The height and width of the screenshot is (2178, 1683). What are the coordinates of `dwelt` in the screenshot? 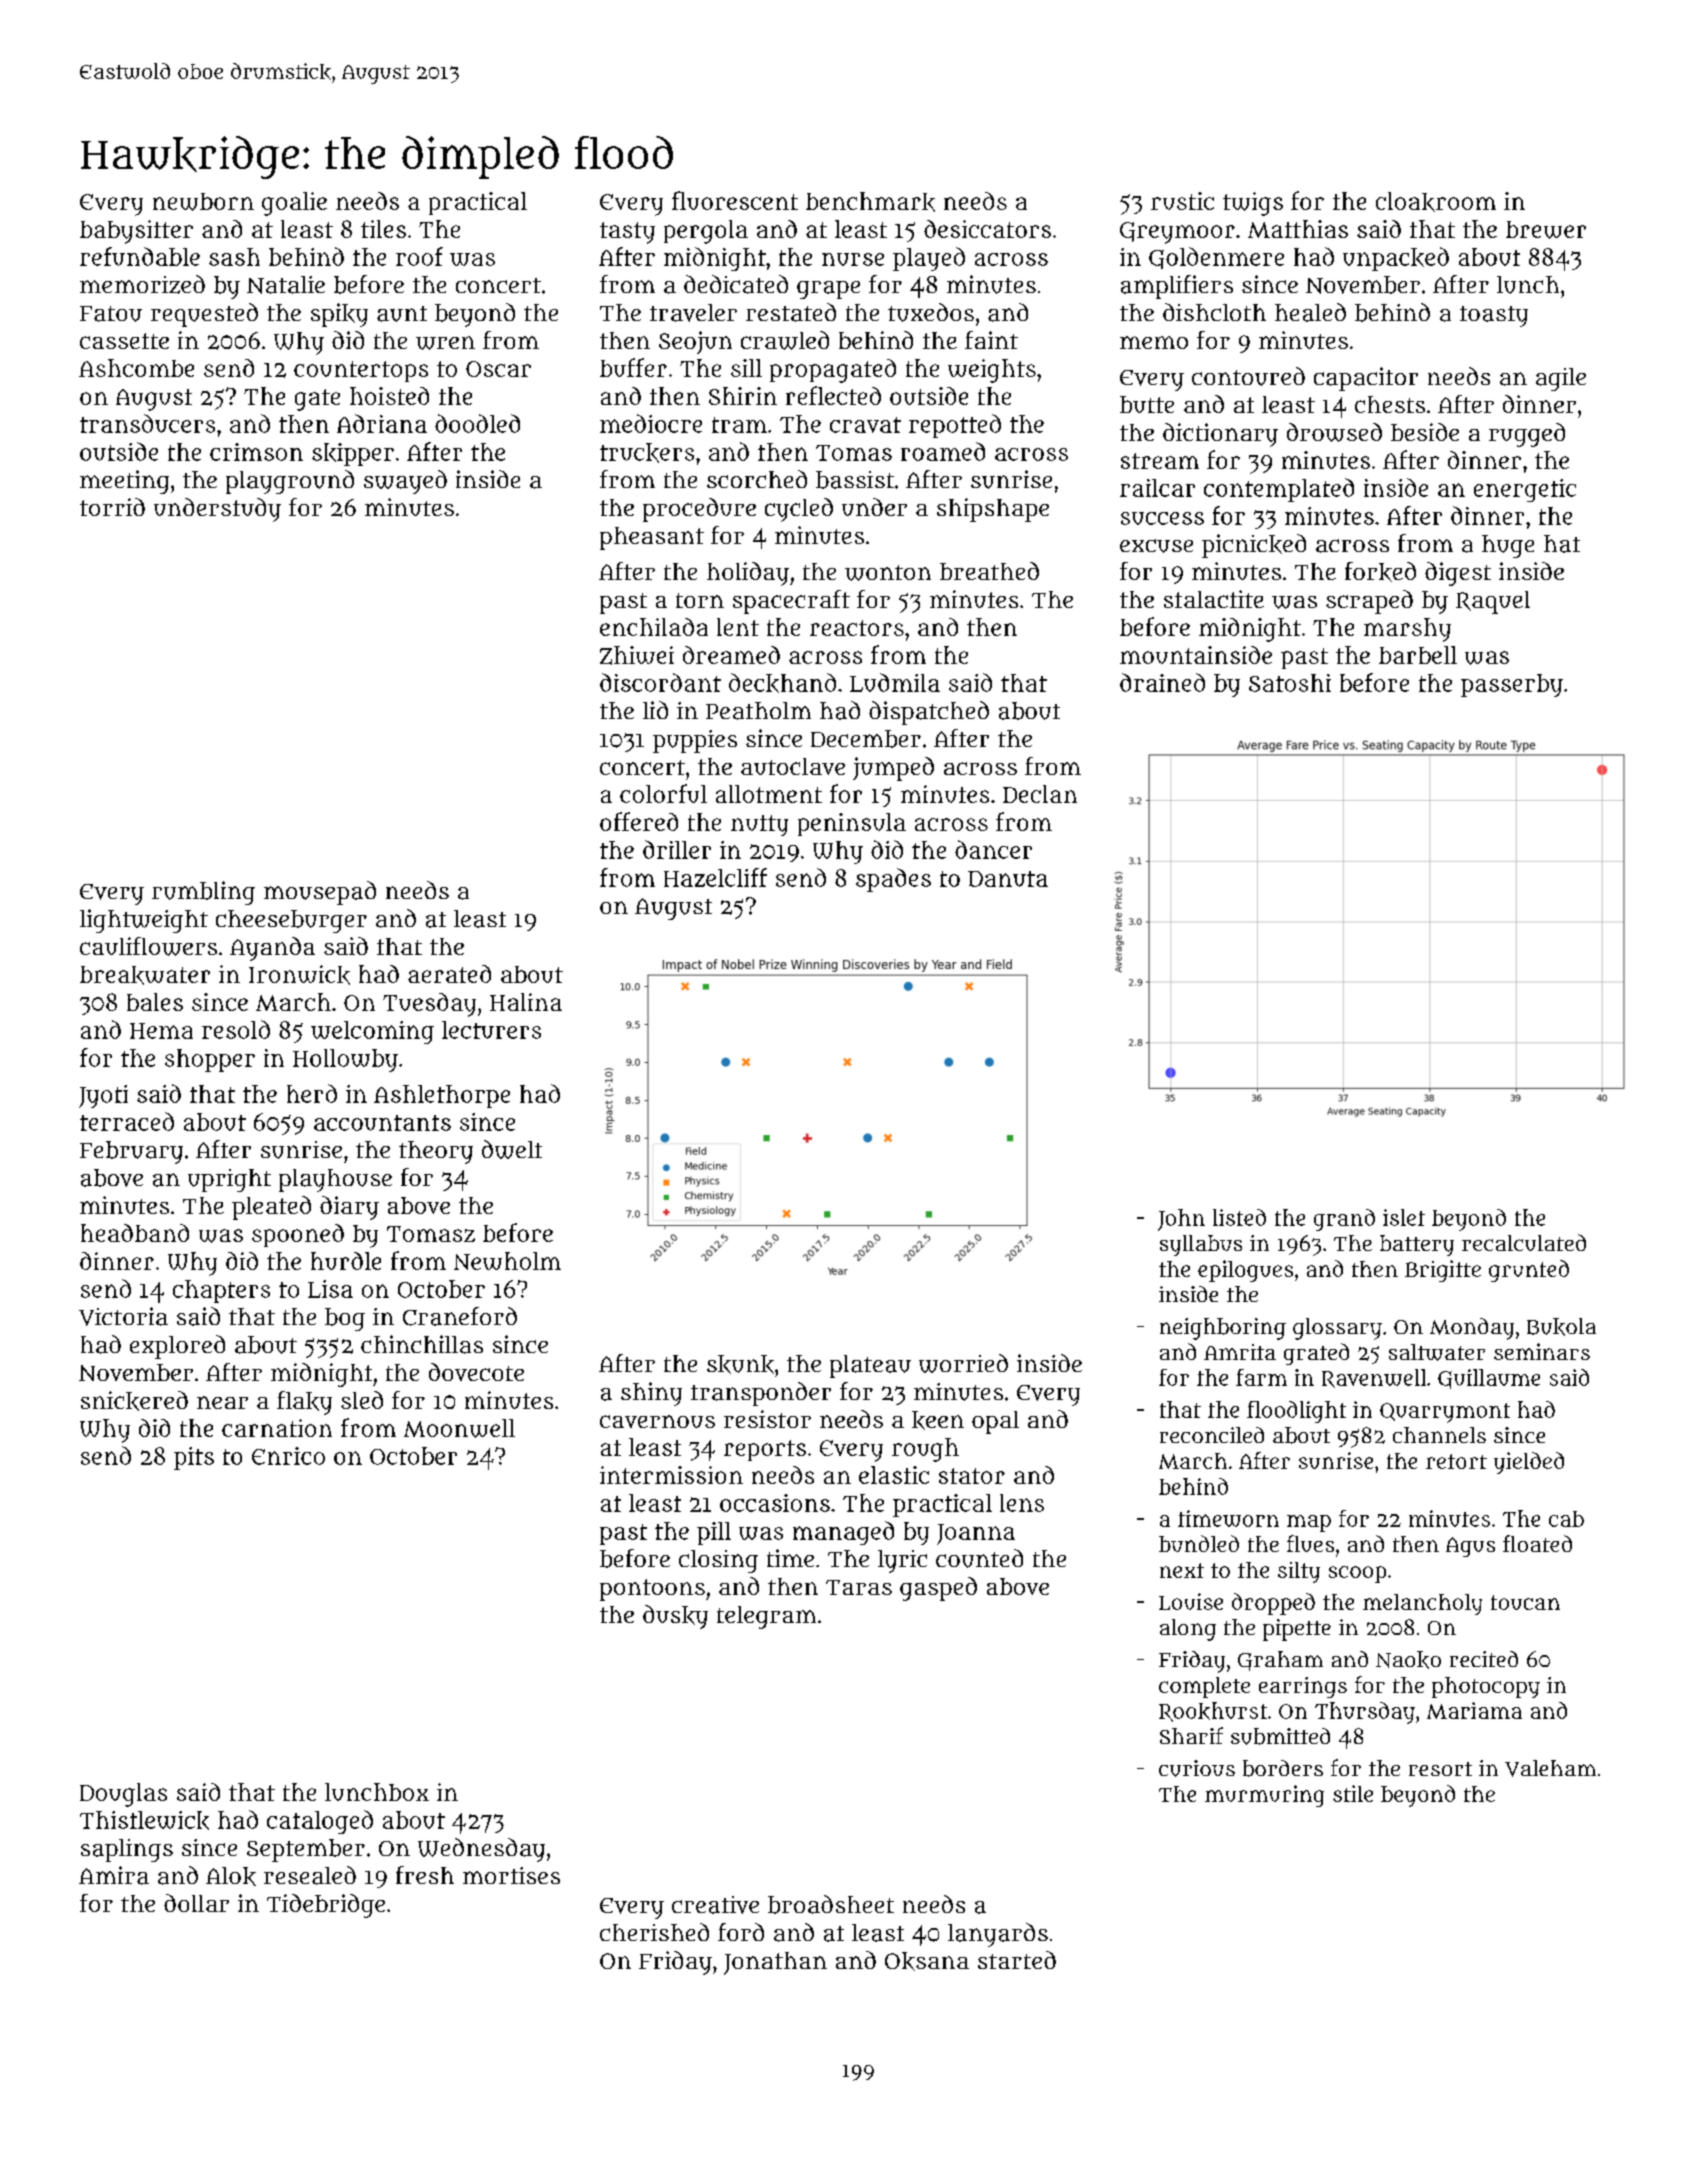 It's located at (512, 1149).
